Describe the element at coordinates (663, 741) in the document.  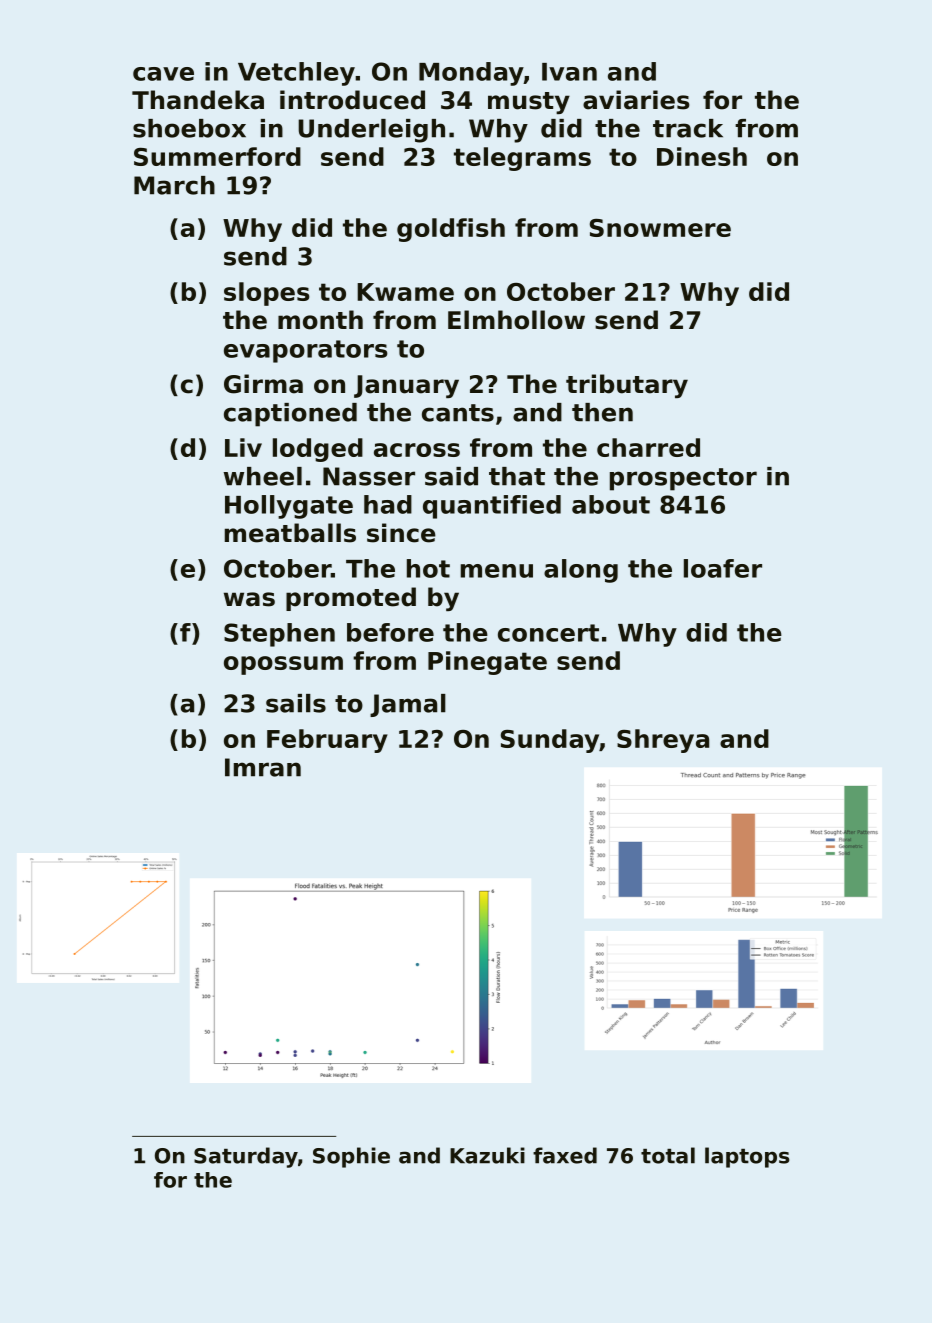
I see `Shreya` at that location.
